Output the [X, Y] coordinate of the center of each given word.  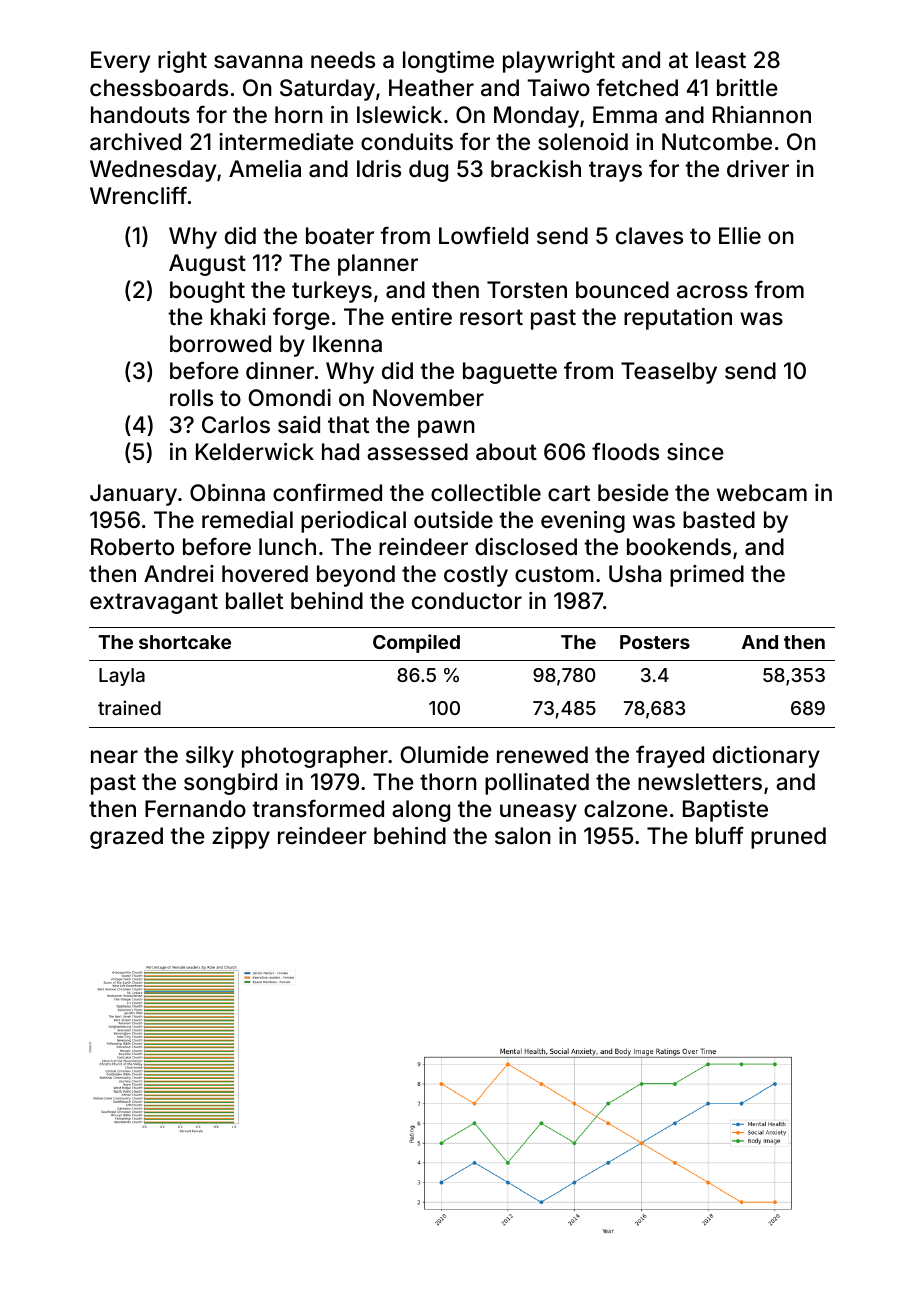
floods [625, 451]
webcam [762, 493]
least [721, 60]
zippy [241, 838]
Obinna [227, 493]
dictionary [766, 757]
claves [649, 236]
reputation [678, 319]
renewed [542, 755]
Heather [431, 88]
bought [207, 292]
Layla [122, 677]
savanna [258, 62]
